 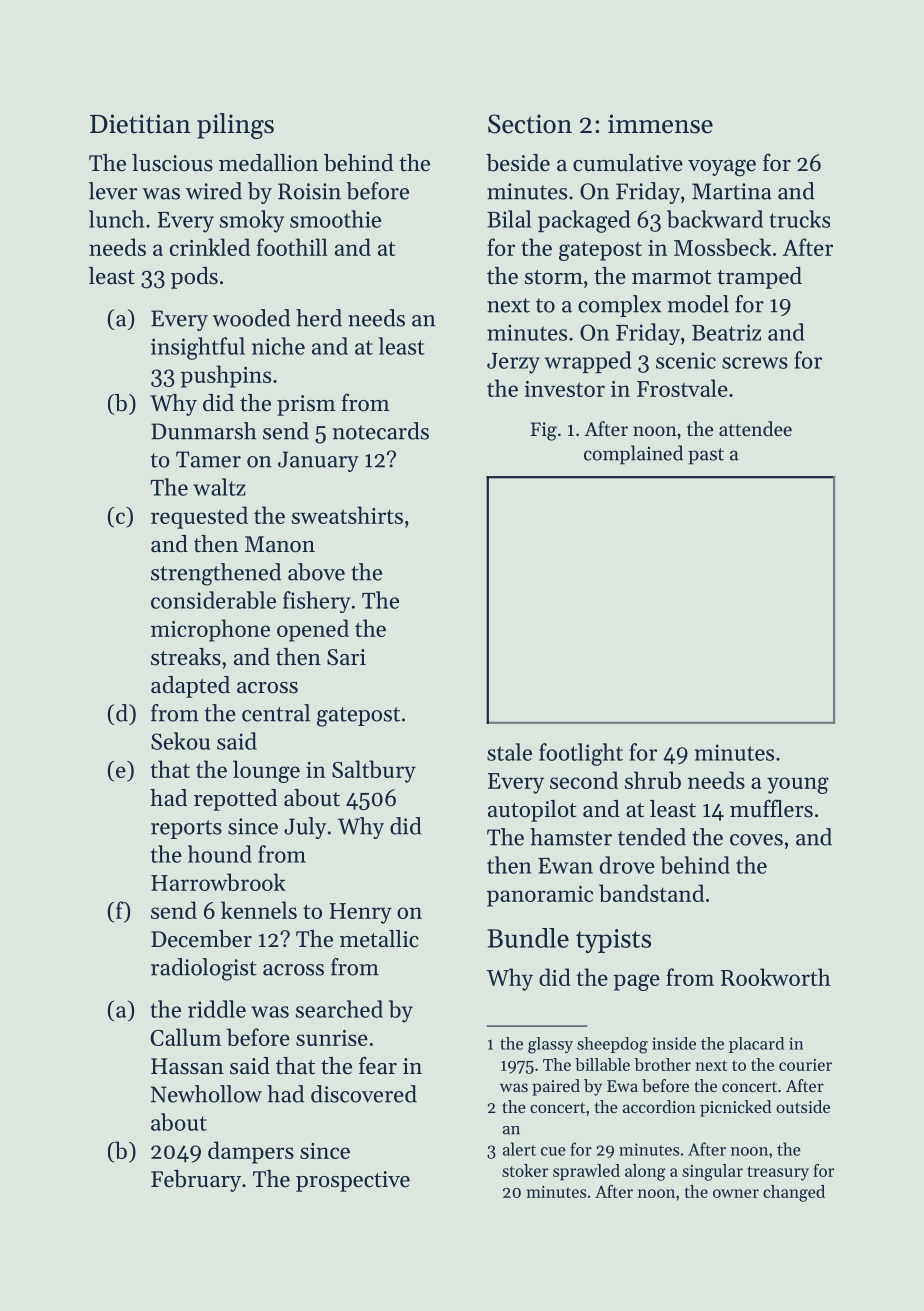 I want to click on notecards, so click(x=380, y=431).
